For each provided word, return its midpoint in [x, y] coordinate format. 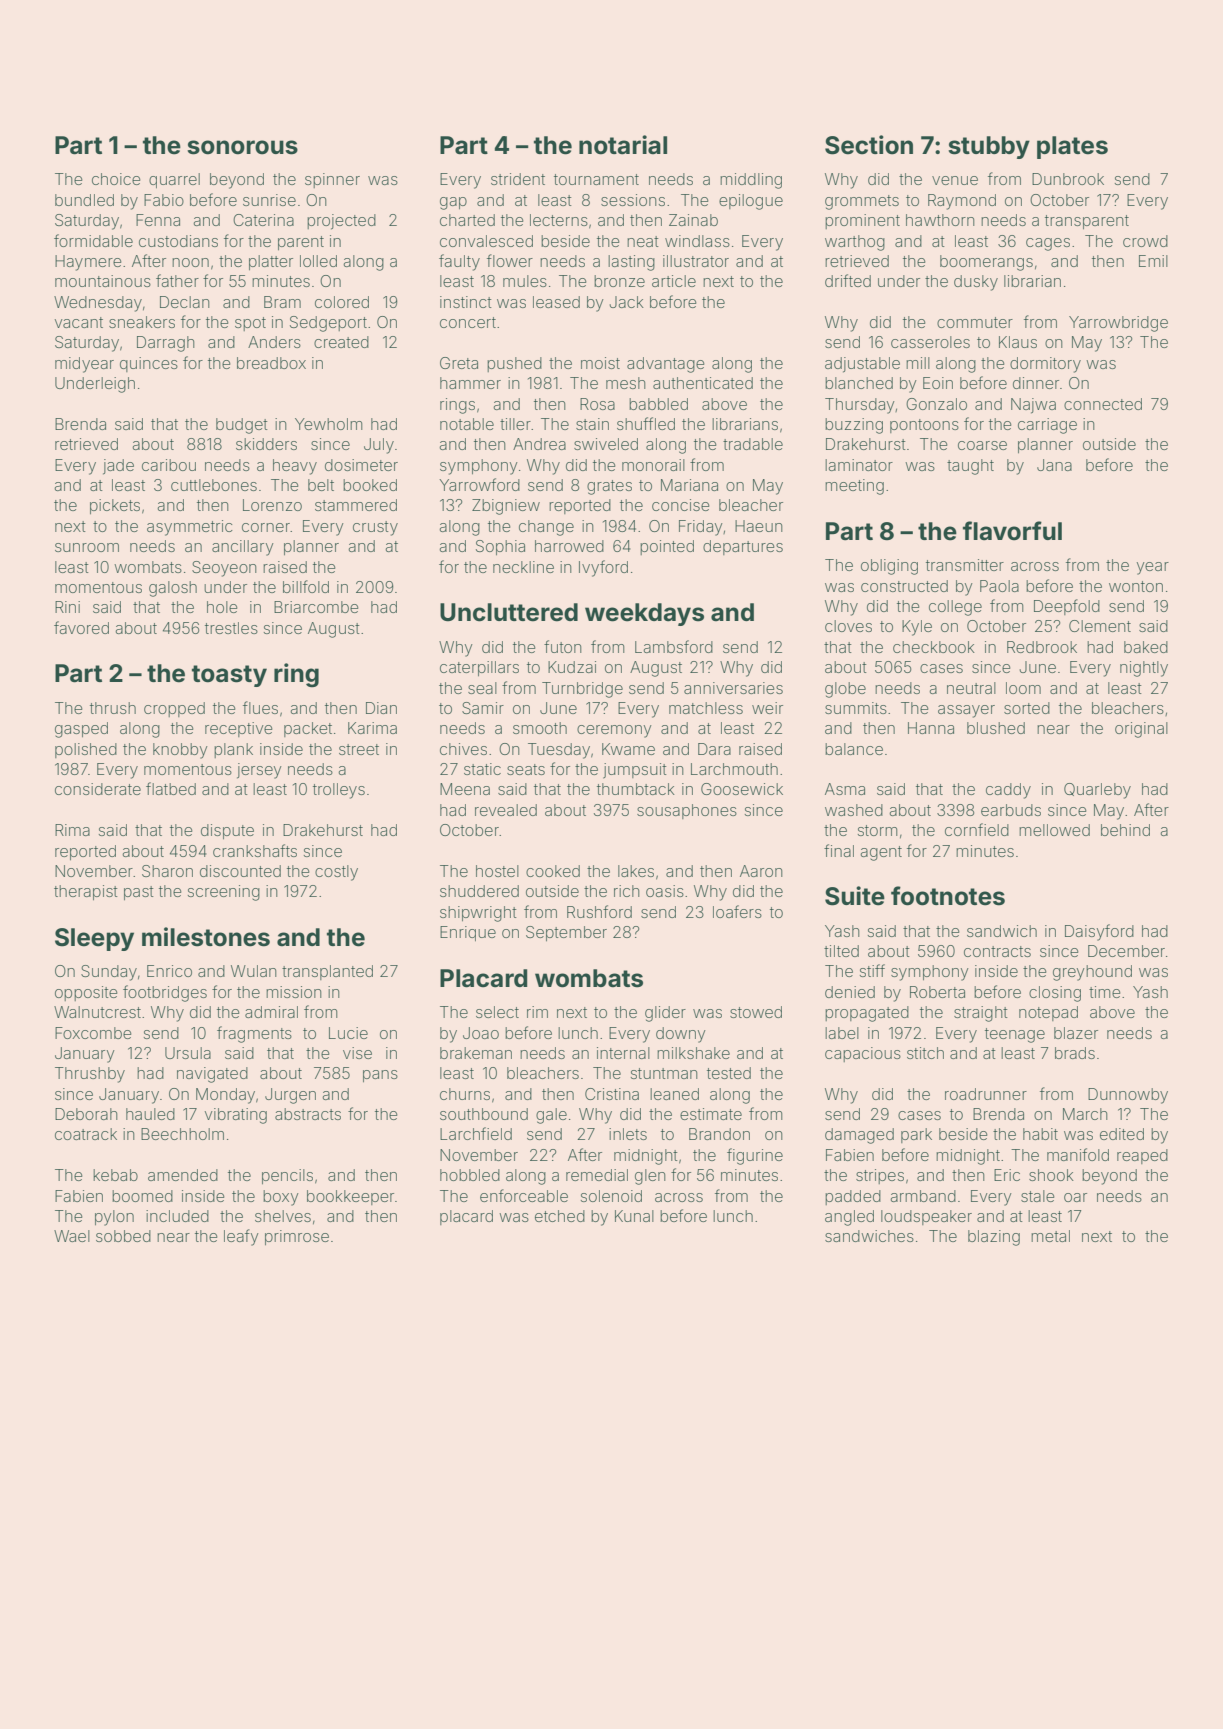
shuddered [479, 891]
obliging [889, 567]
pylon [114, 1218]
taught [970, 467]
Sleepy [94, 939]
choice [116, 179]
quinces [149, 364]
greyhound [1092, 973]
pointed [667, 547]
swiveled [606, 444]
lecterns [559, 220]
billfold [306, 586]
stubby [989, 147]
